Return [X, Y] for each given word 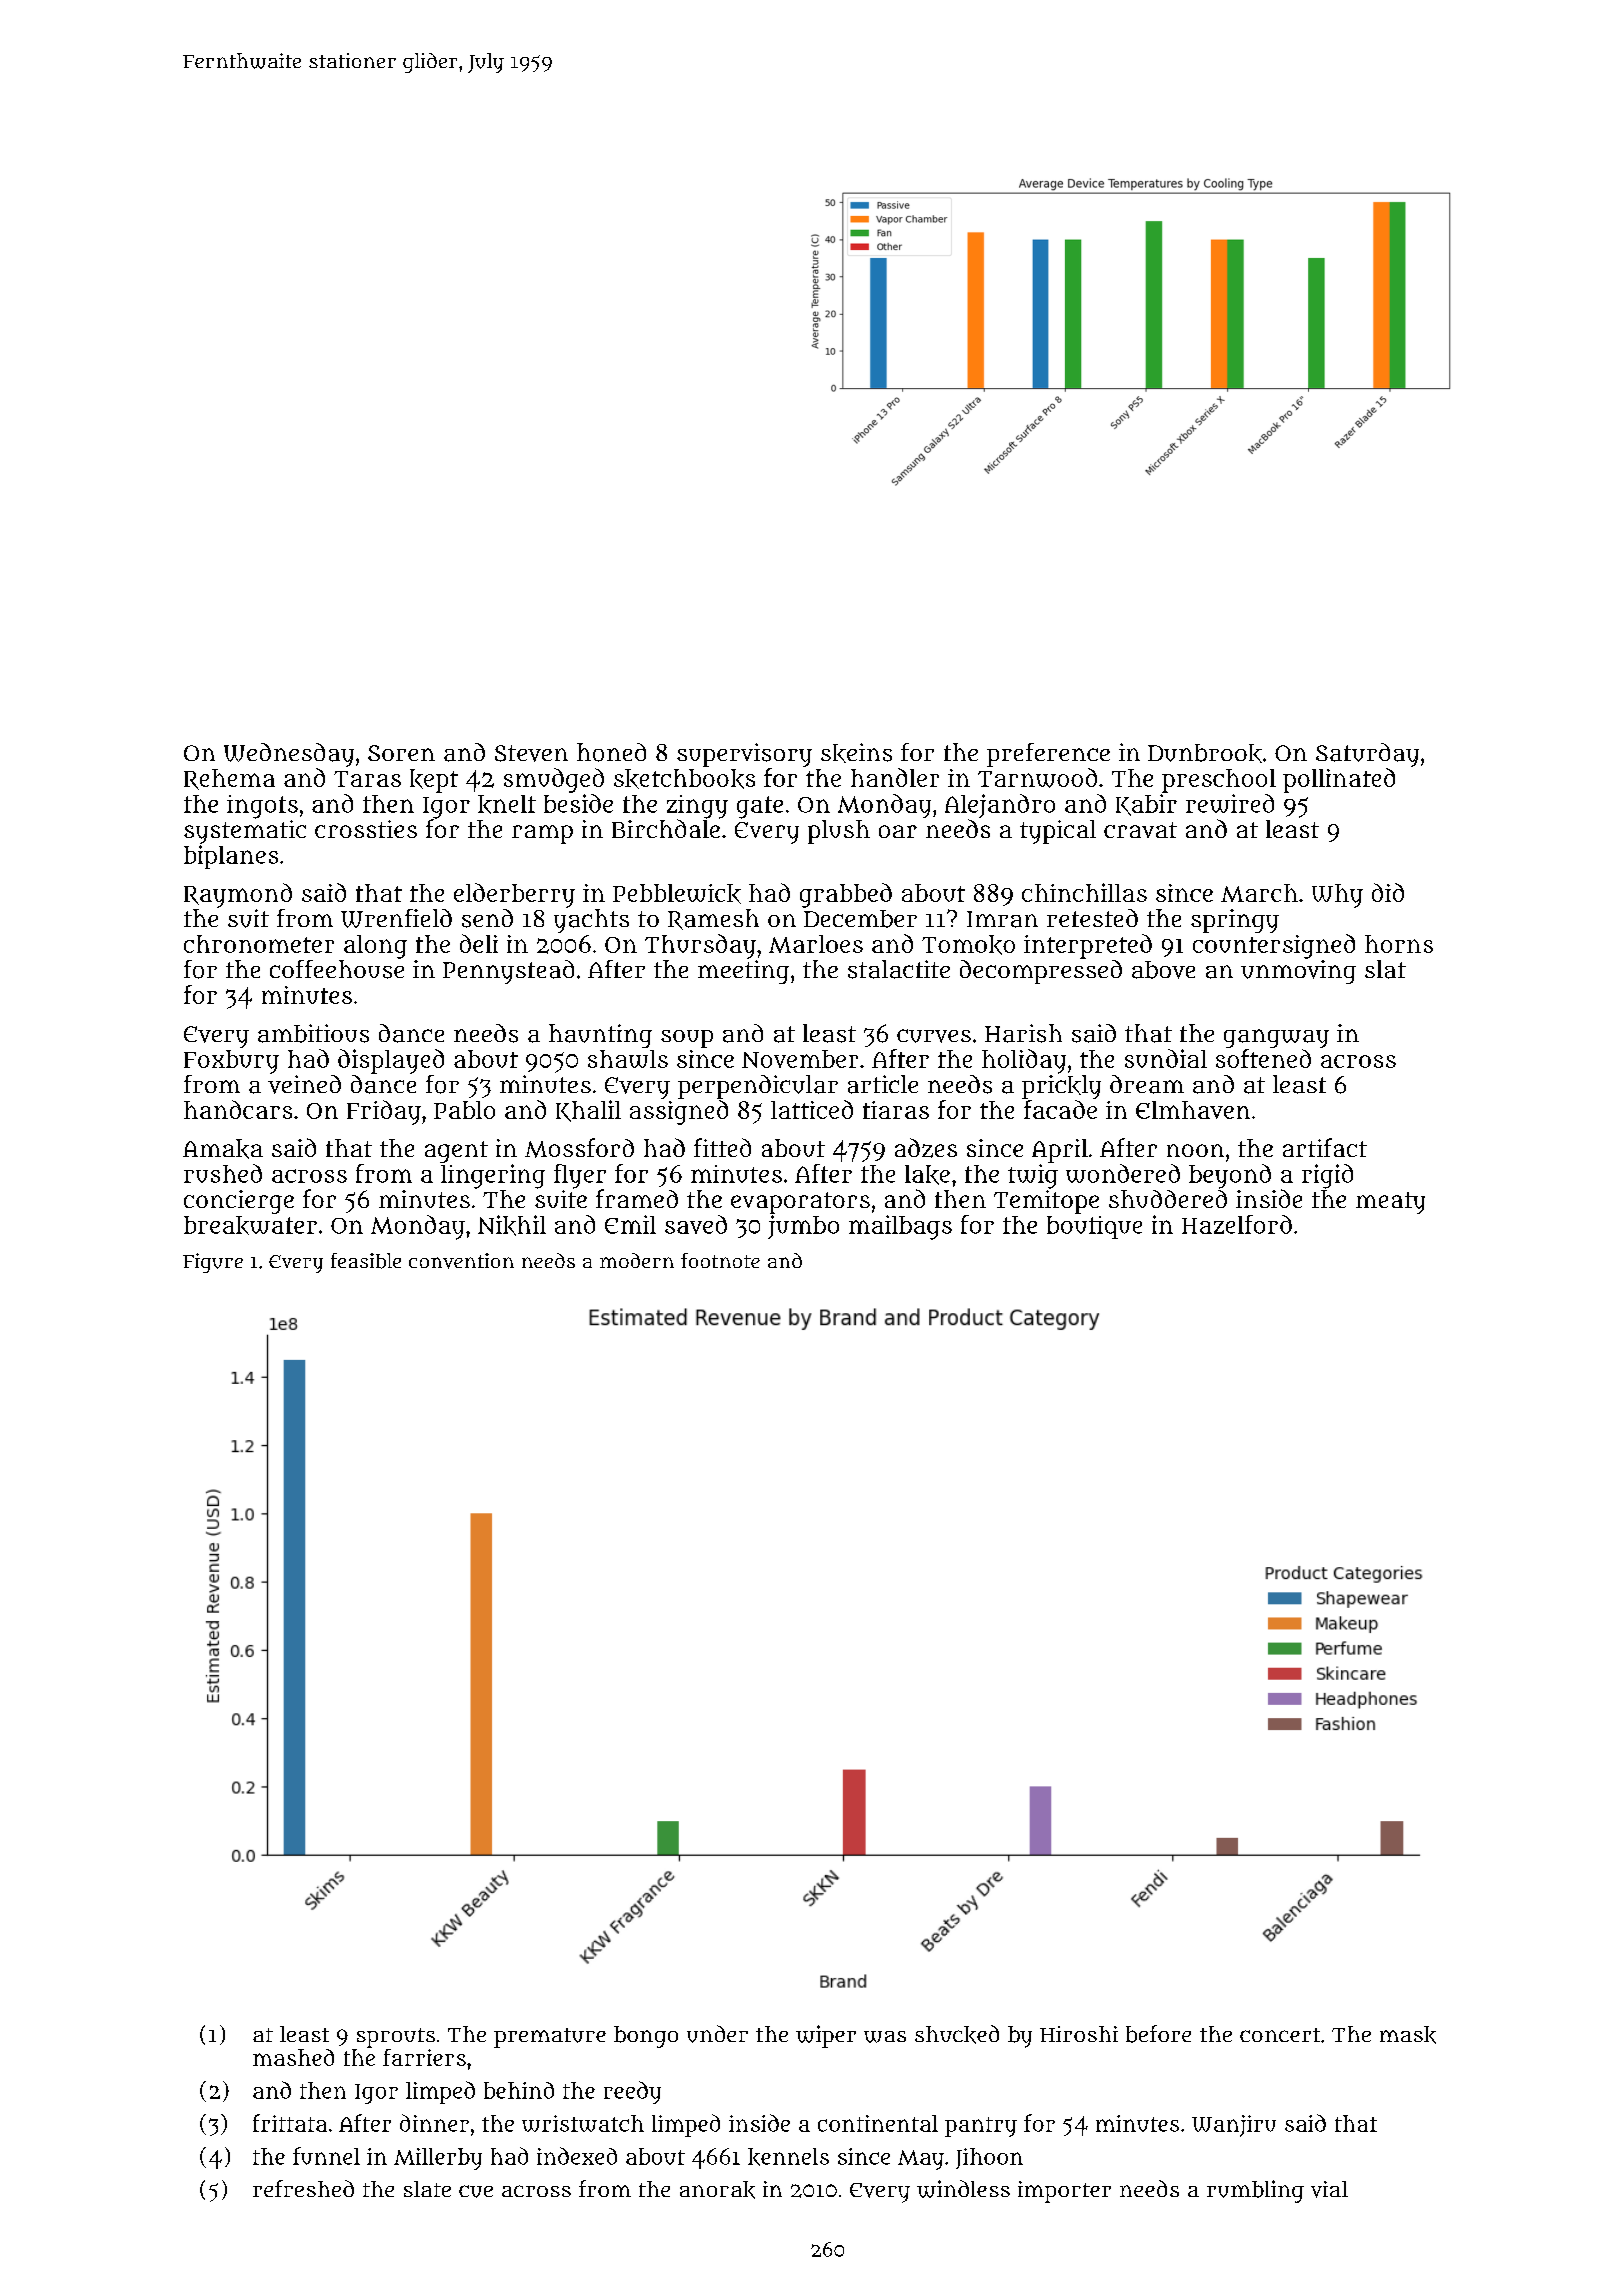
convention [461, 1261]
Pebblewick [677, 894]
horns [1399, 944]
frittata [290, 2123]
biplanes [231, 857]
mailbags [900, 1227]
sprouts [396, 2038]
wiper [826, 2036]
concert [1280, 2035]
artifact [1325, 1147]
